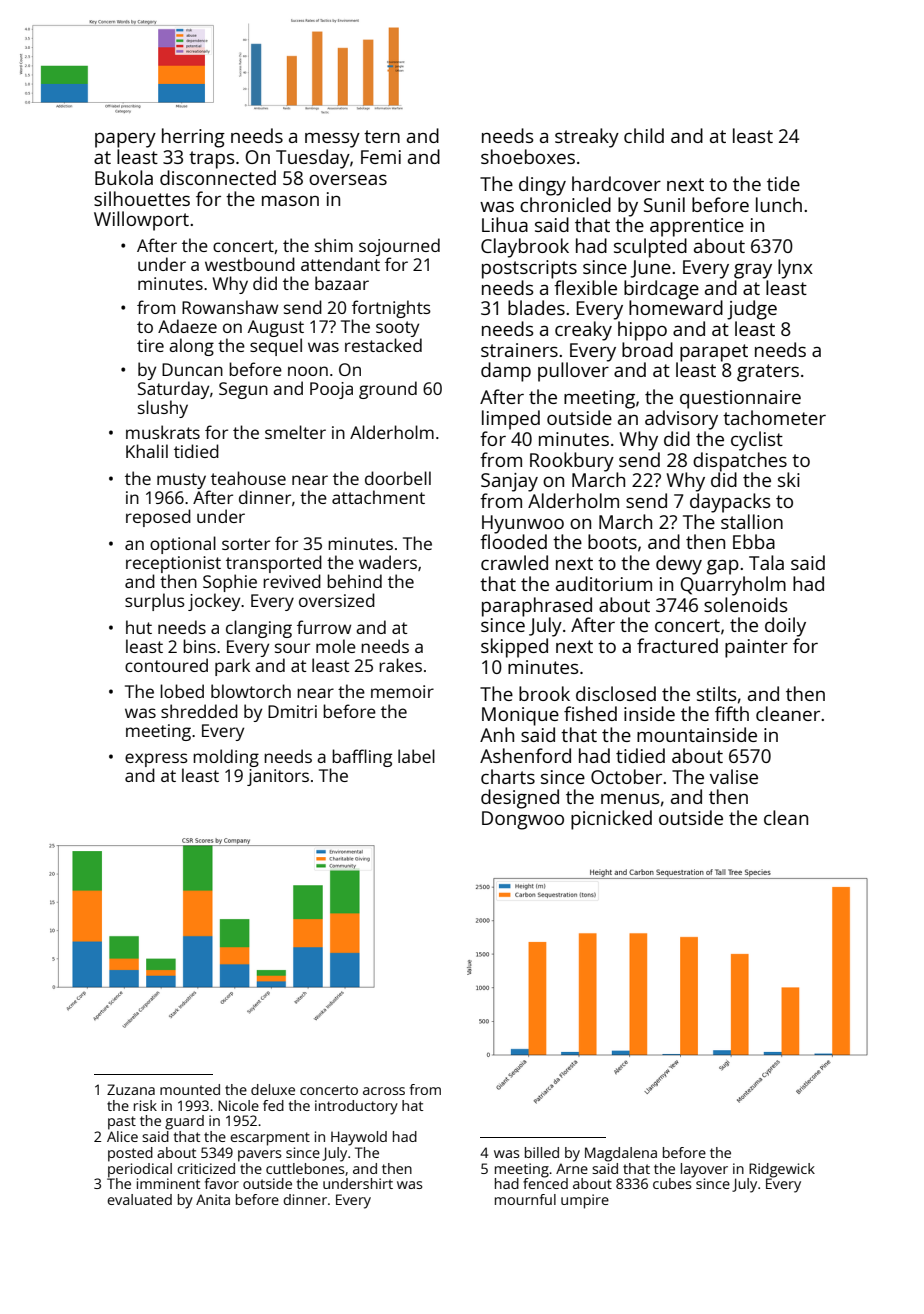 This screenshot has height=1314, width=924. What do you see at coordinates (717, 693) in the screenshot?
I see `stilts` at bounding box center [717, 693].
